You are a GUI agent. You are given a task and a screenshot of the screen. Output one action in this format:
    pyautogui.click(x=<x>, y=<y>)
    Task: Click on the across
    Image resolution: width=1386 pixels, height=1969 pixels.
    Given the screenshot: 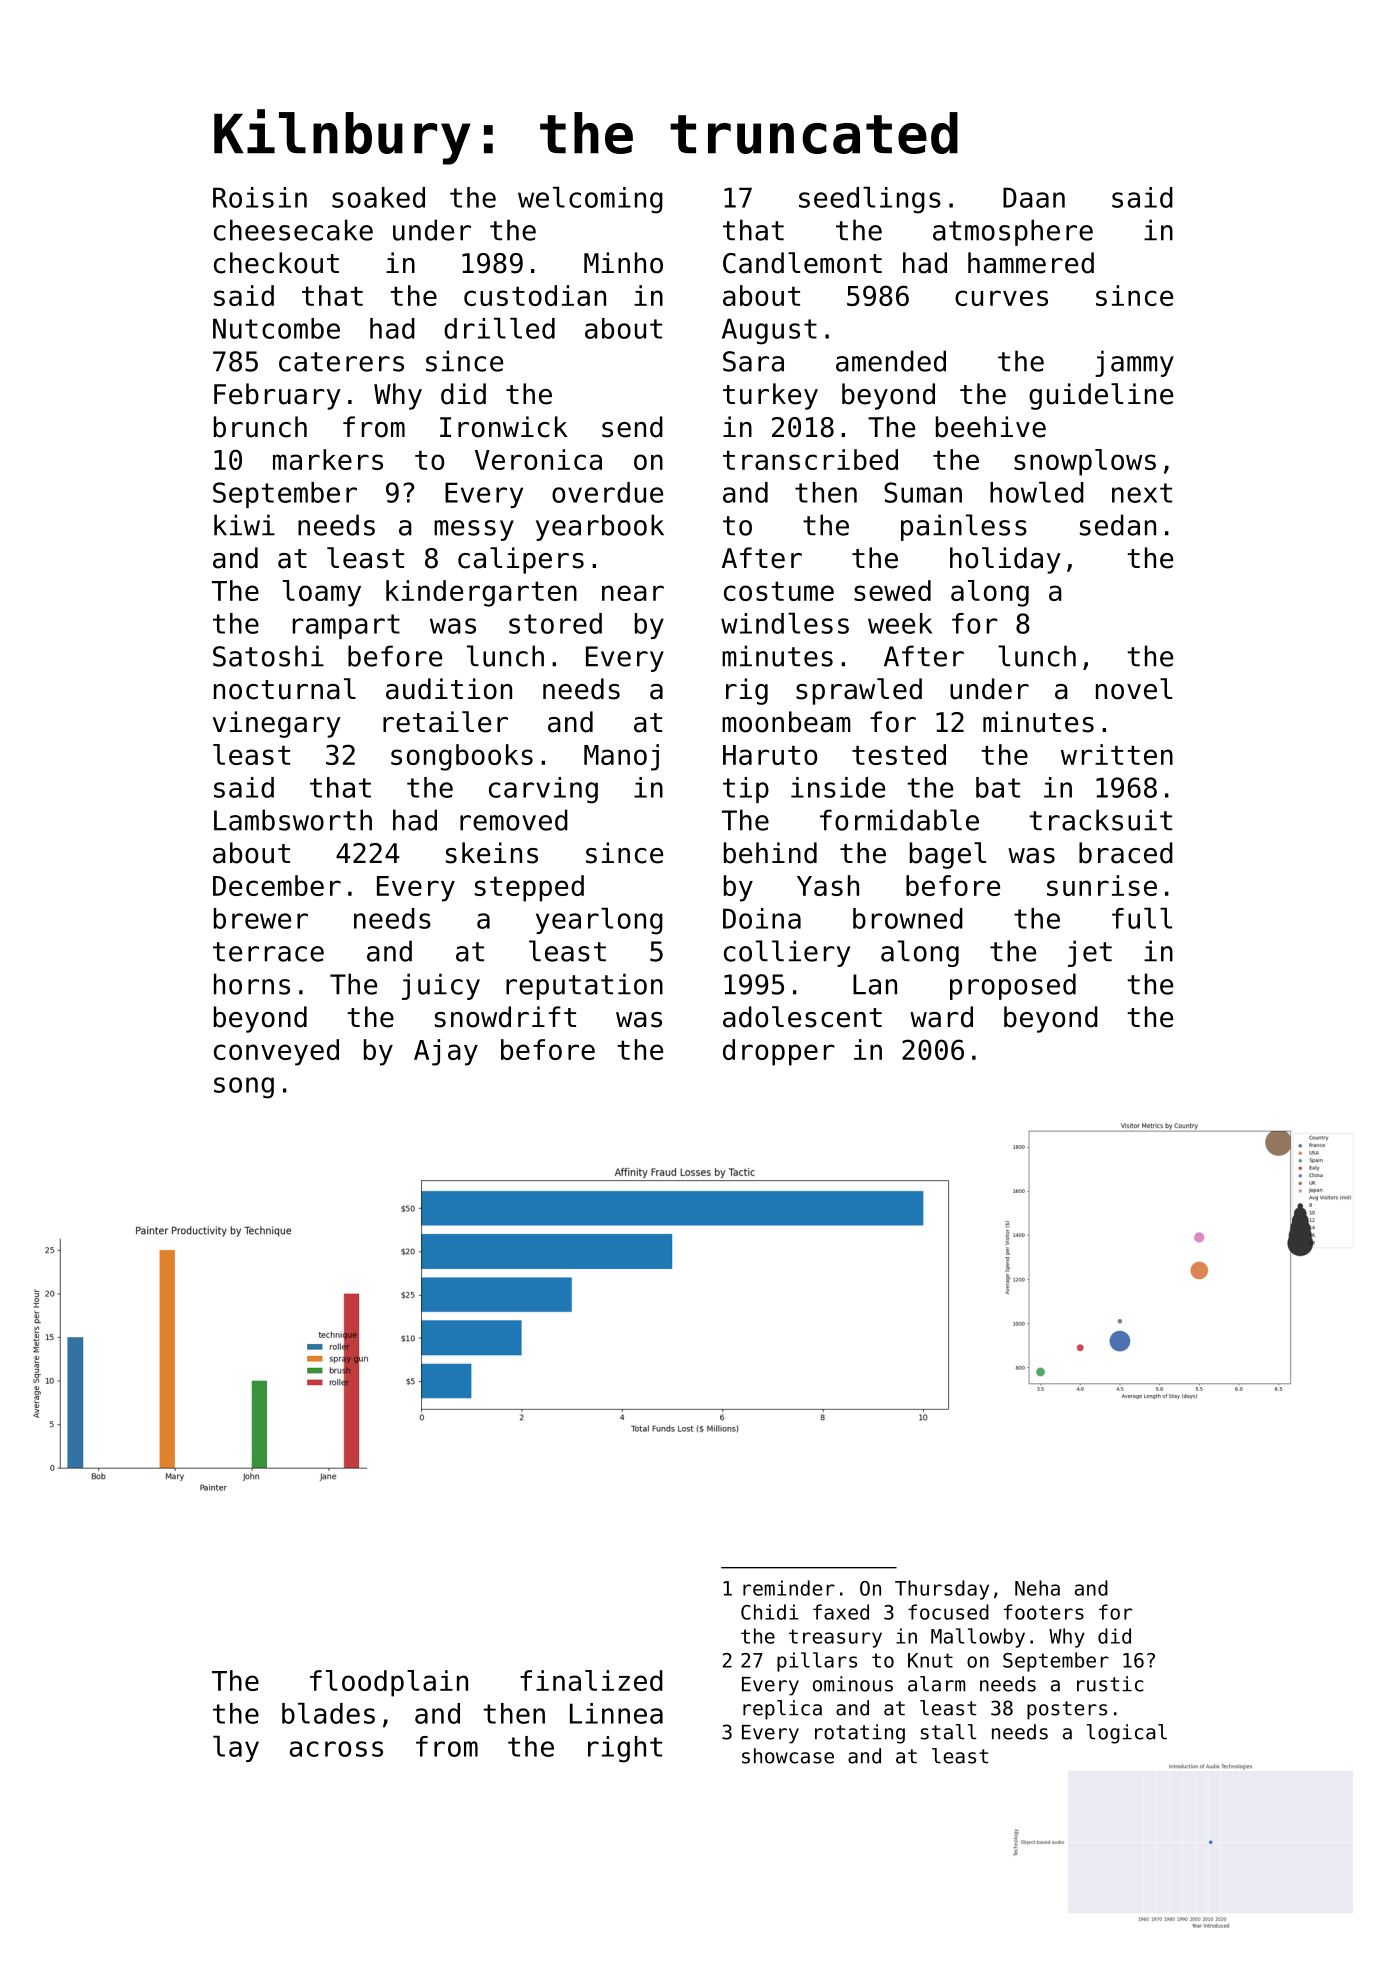 What is the action you would take?
    pyautogui.click(x=336, y=1749)
